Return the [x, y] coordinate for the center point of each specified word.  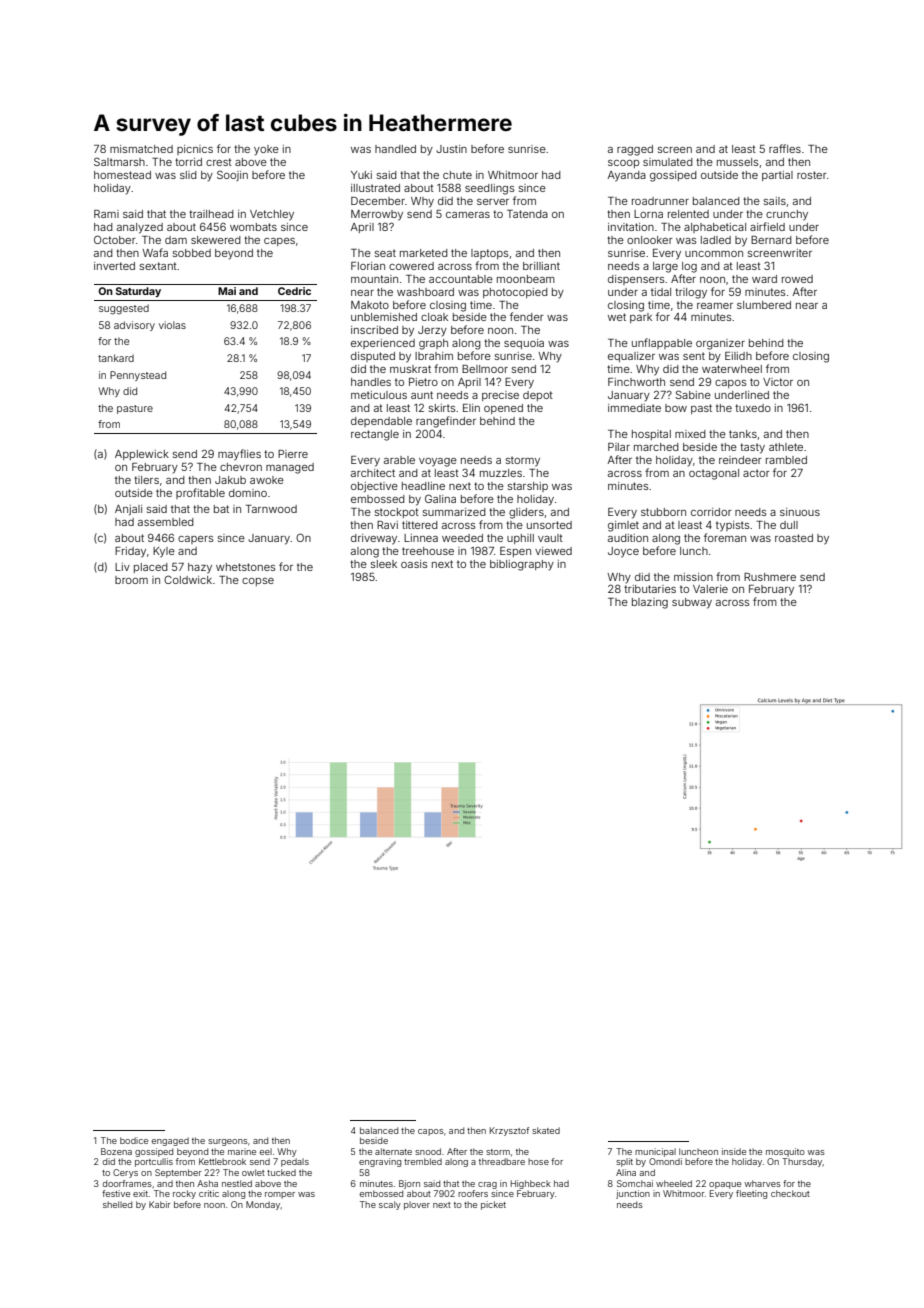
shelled [117, 1204]
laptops [489, 254]
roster [811, 175]
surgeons [228, 1142]
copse [258, 582]
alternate [393, 1151]
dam [176, 240]
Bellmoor [485, 369]
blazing [650, 603]
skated [546, 1130]
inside [734, 1151]
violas [172, 325]
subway [692, 603]
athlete [786, 447]
